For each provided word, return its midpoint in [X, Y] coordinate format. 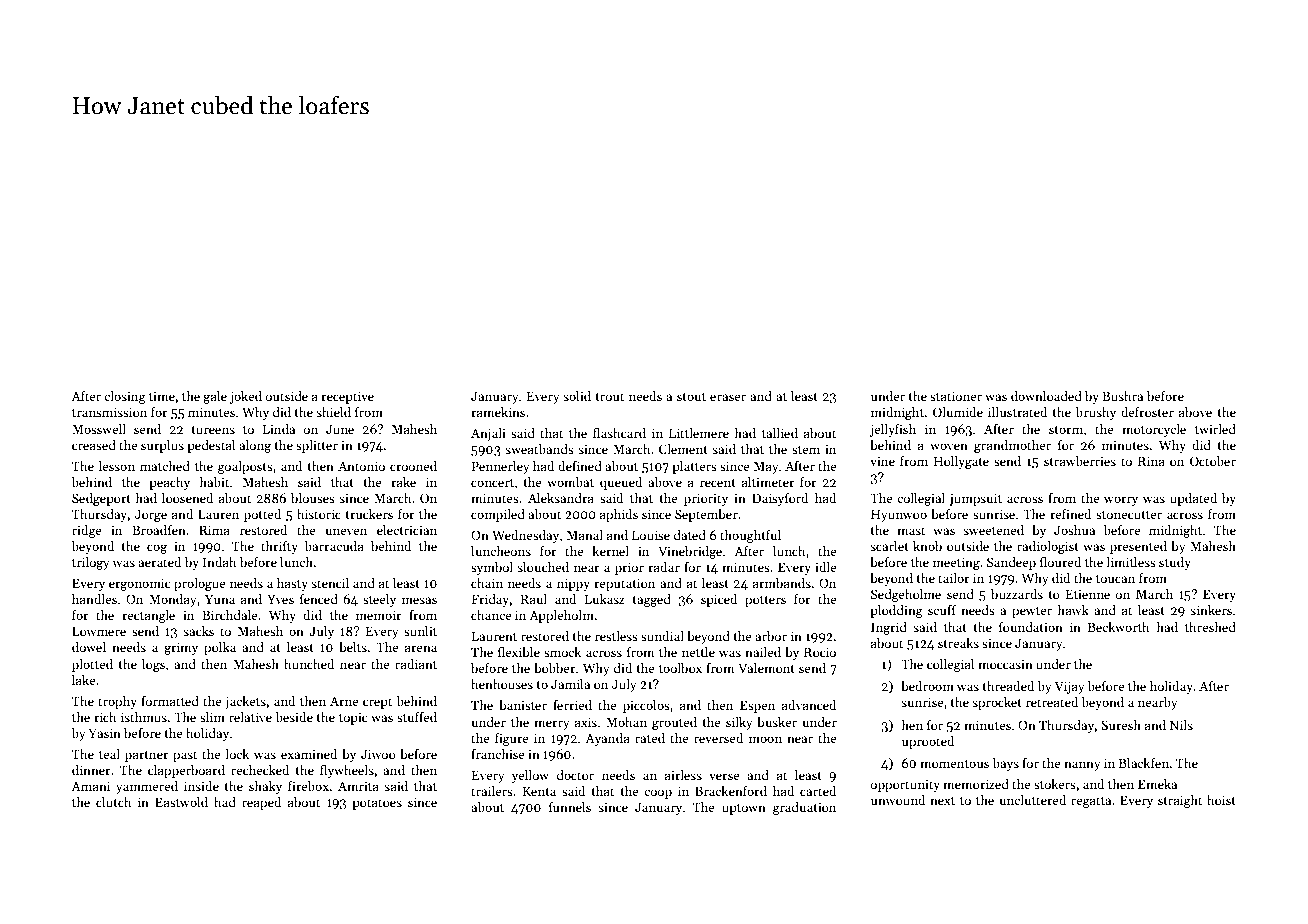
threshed [1210, 627]
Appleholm [561, 616]
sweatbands [539, 449]
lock [237, 754]
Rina [1151, 461]
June [340, 429]
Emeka [1157, 784]
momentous [954, 764]
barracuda [334, 546]
